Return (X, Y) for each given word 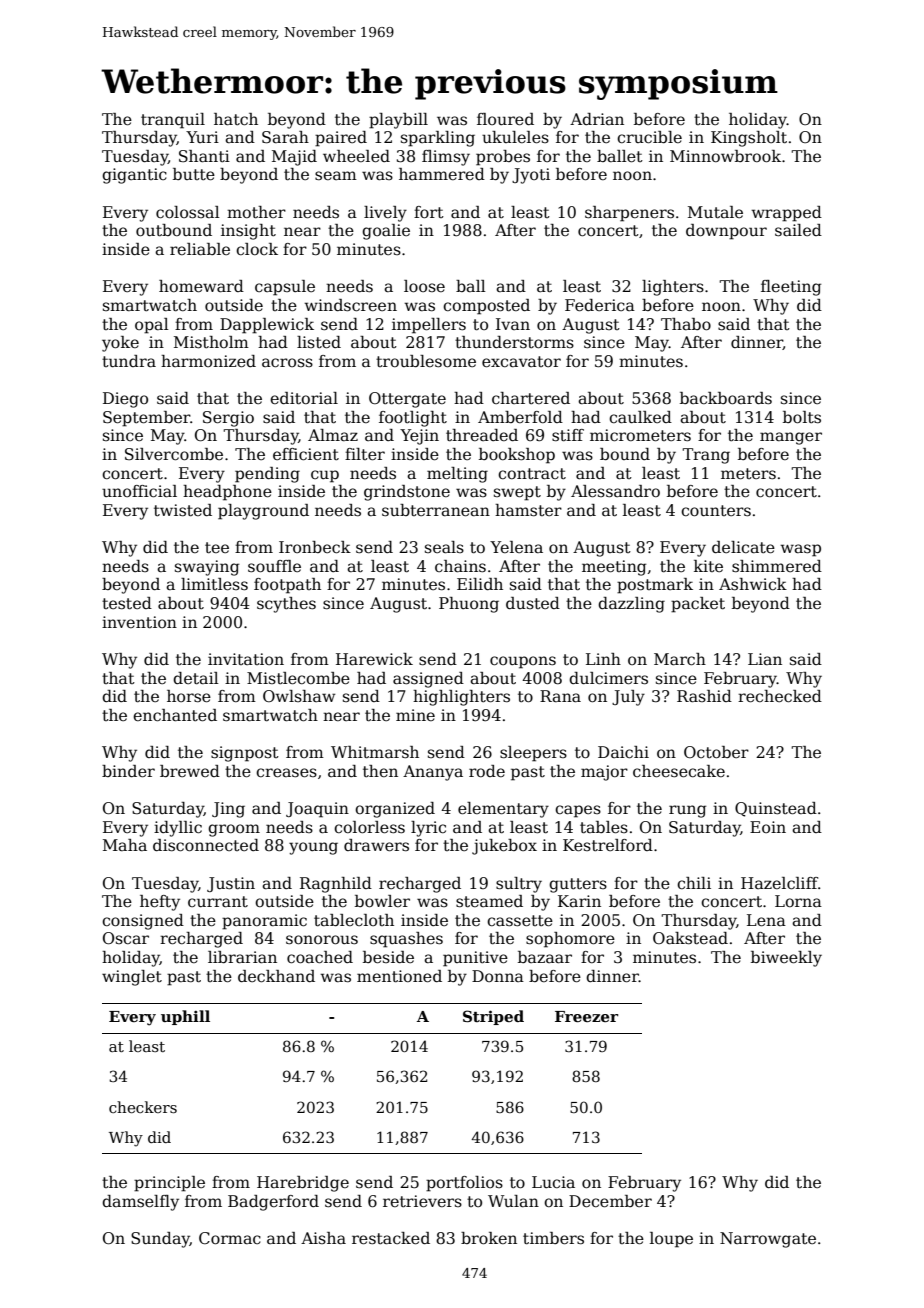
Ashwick (753, 584)
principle (169, 1184)
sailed (798, 230)
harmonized (208, 361)
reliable (200, 249)
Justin (231, 884)
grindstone (407, 493)
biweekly (786, 959)
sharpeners (629, 214)
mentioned (399, 976)
